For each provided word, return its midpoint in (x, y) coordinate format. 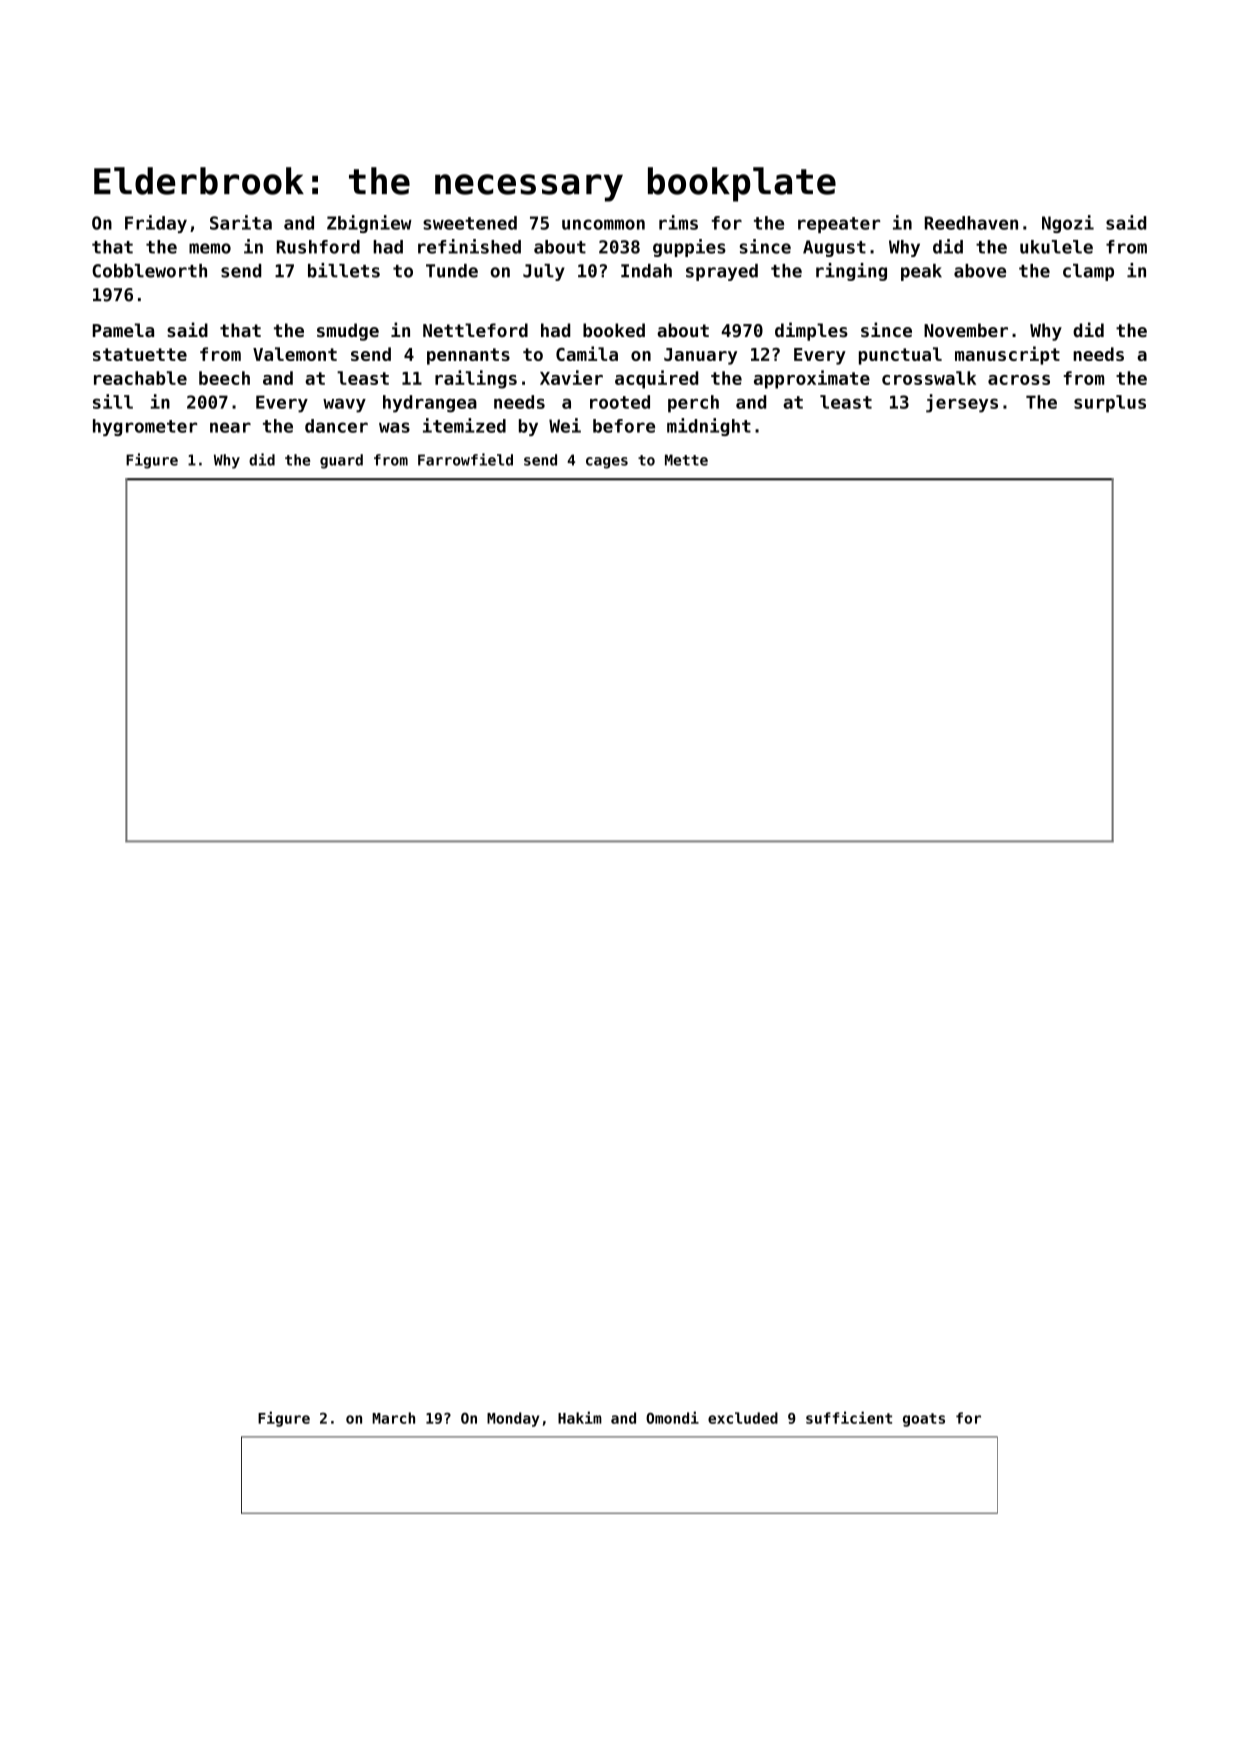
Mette (686, 460)
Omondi (672, 1417)
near (230, 427)
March (393, 1418)
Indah (646, 271)
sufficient (849, 1417)
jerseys (962, 403)
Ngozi (1068, 224)
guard (341, 461)
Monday (513, 1419)
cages (607, 463)
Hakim (580, 1417)
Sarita (241, 222)
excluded (743, 1418)
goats (924, 1420)
